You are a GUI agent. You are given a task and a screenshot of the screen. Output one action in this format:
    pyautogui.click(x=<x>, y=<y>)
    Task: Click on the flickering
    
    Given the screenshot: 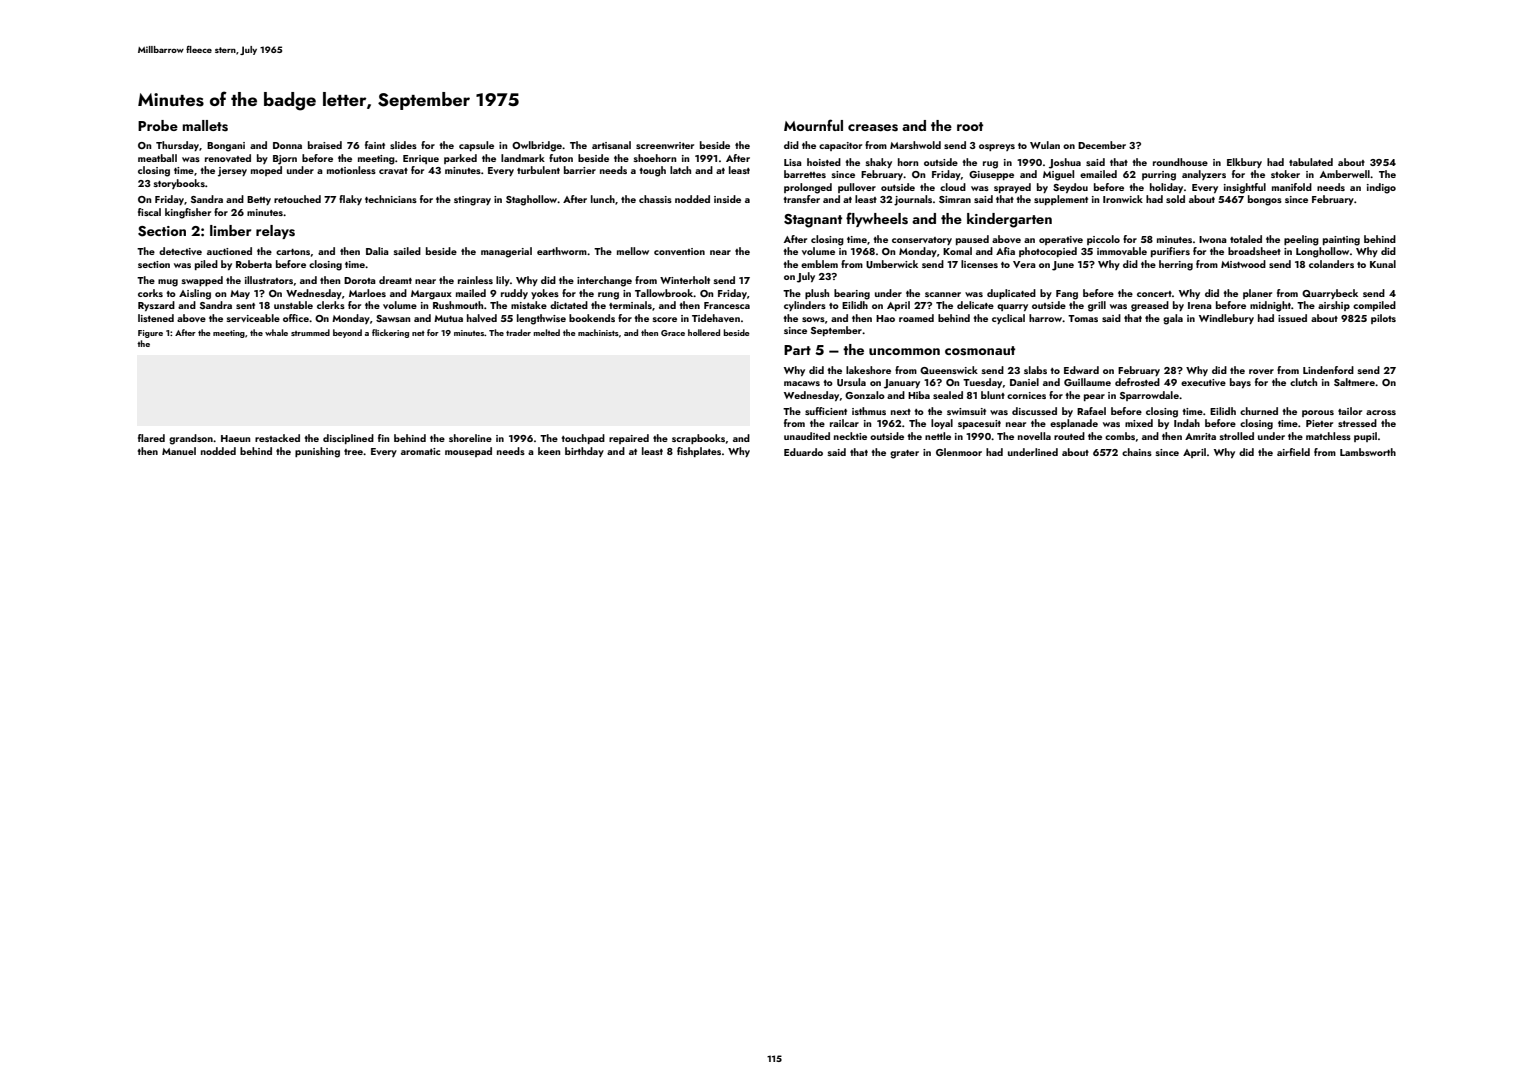 What is the action you would take?
    pyautogui.click(x=390, y=333)
